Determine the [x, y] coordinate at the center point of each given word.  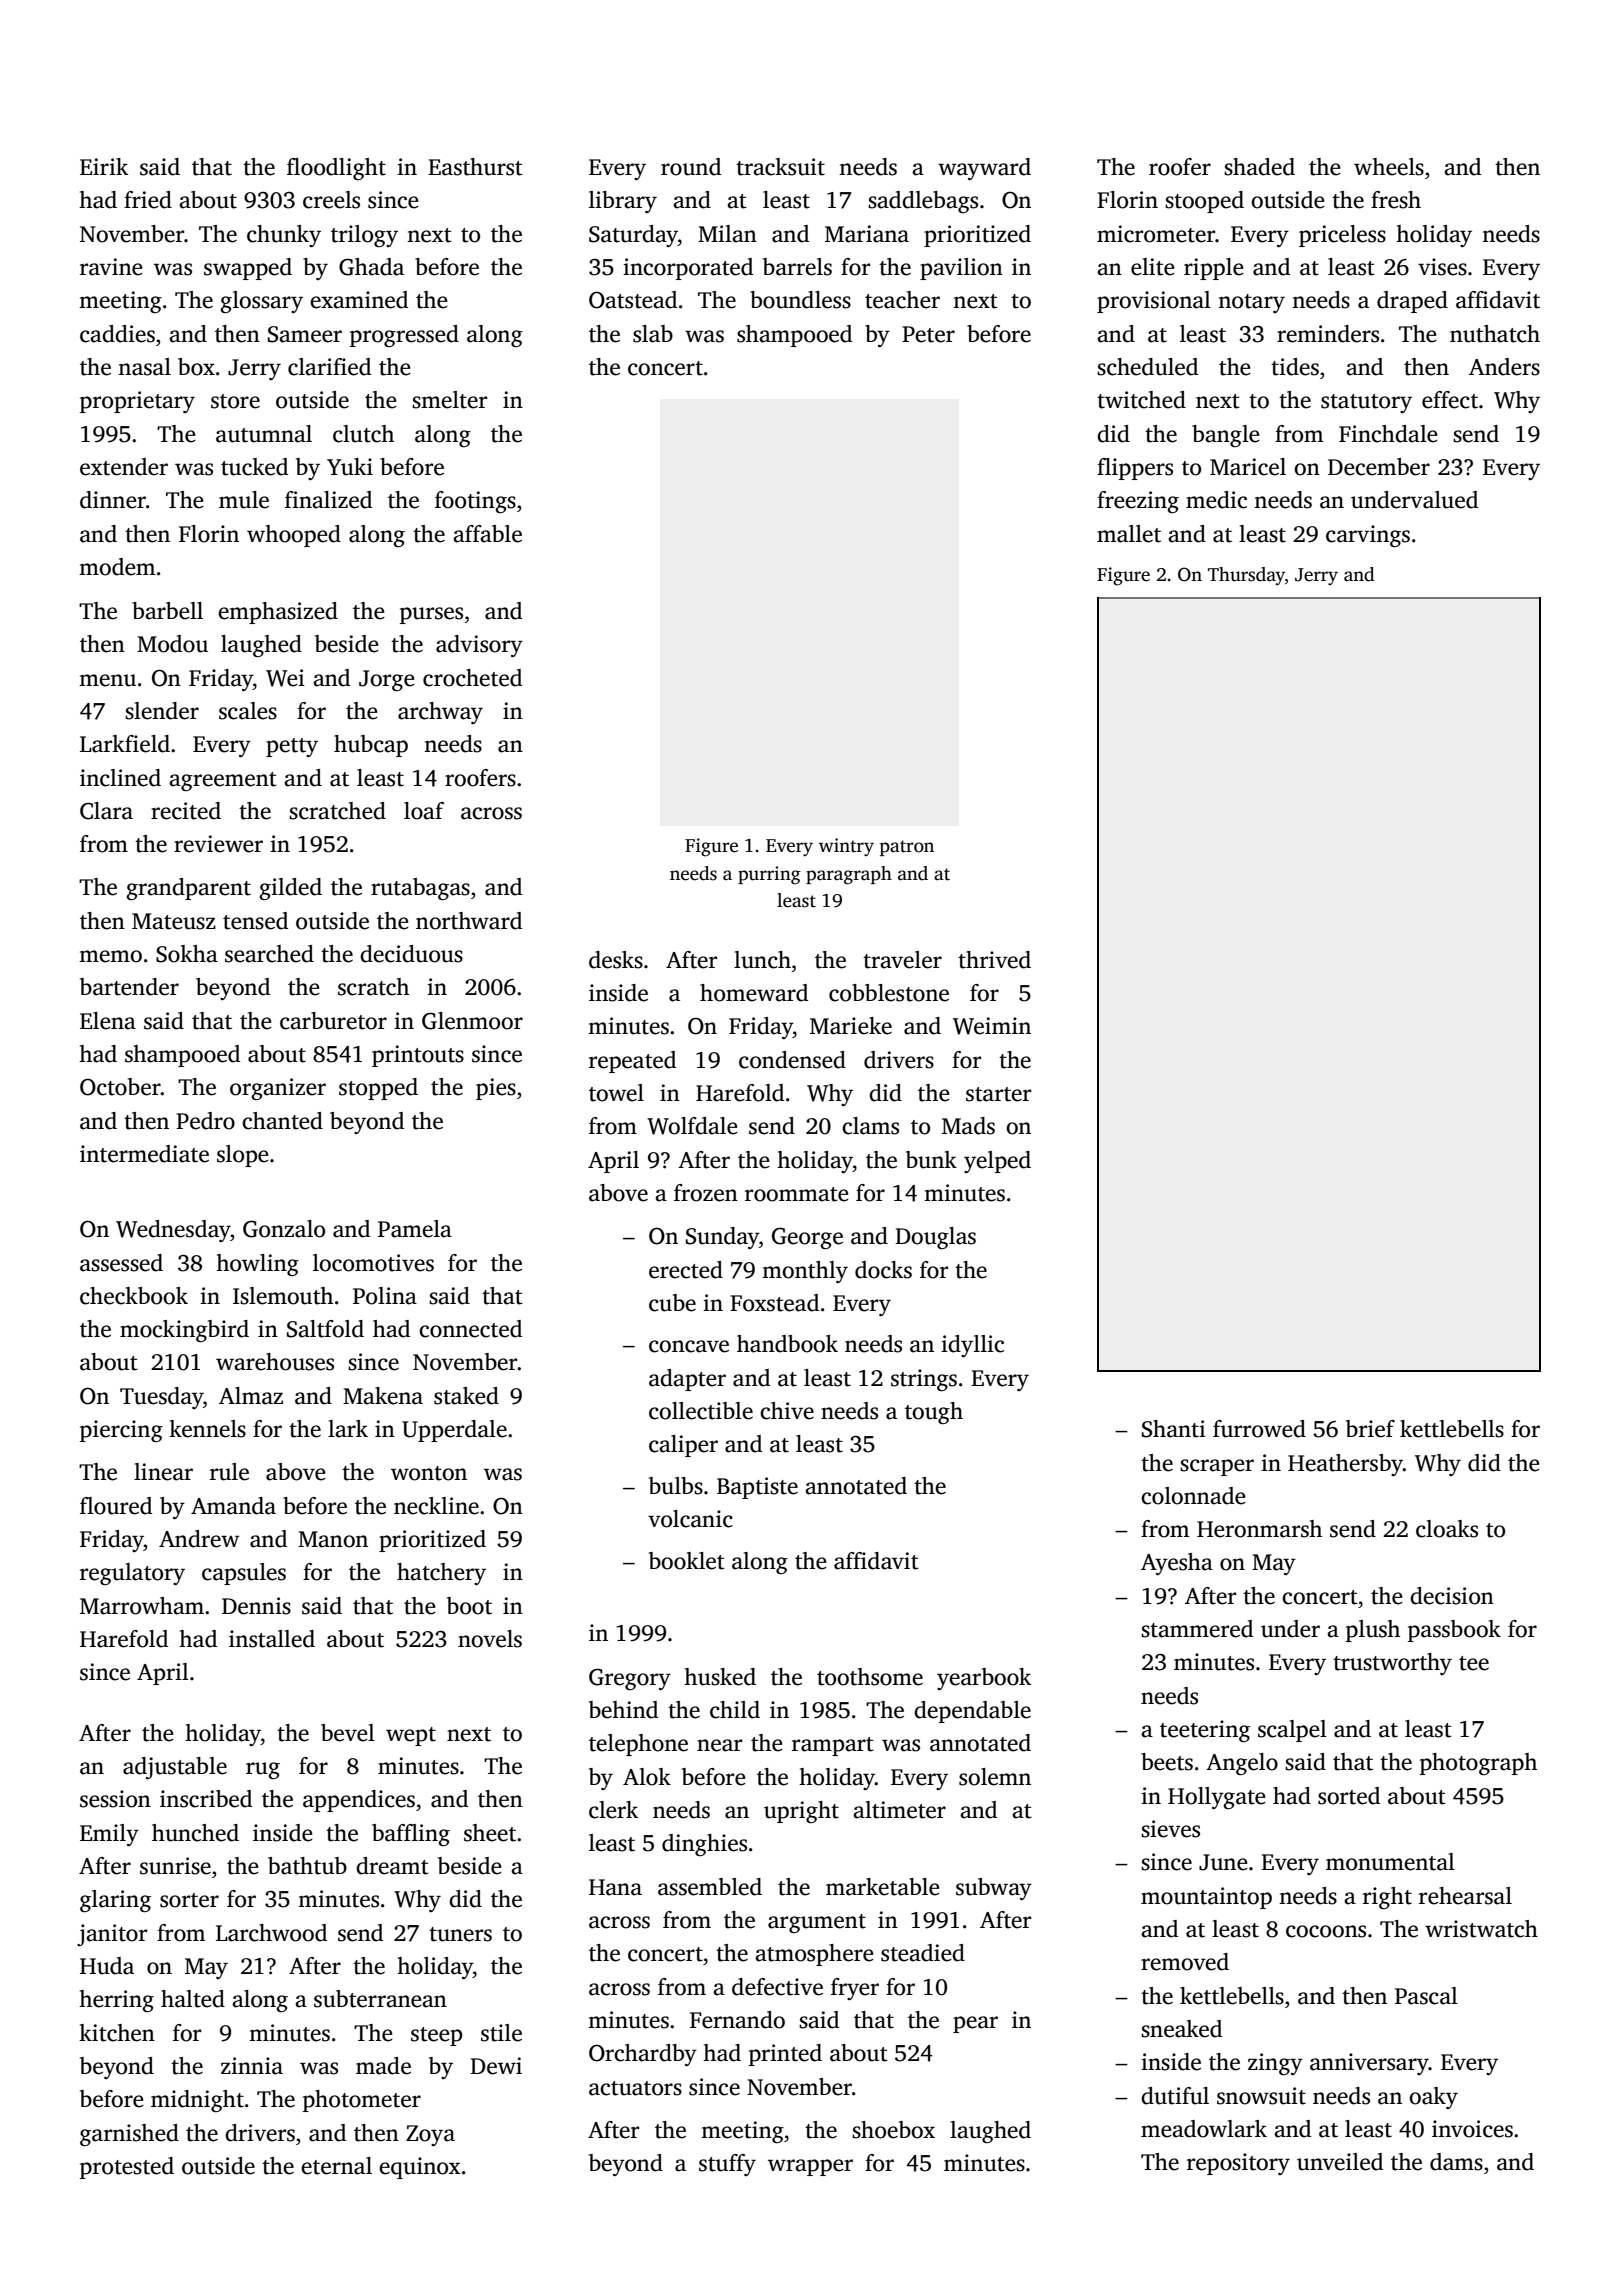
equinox [420, 2168]
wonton [429, 1473]
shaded [1259, 167]
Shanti [1174, 1429]
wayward [984, 169]
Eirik [104, 166]
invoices [1472, 2129]
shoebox [893, 2130]
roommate [797, 1194]
